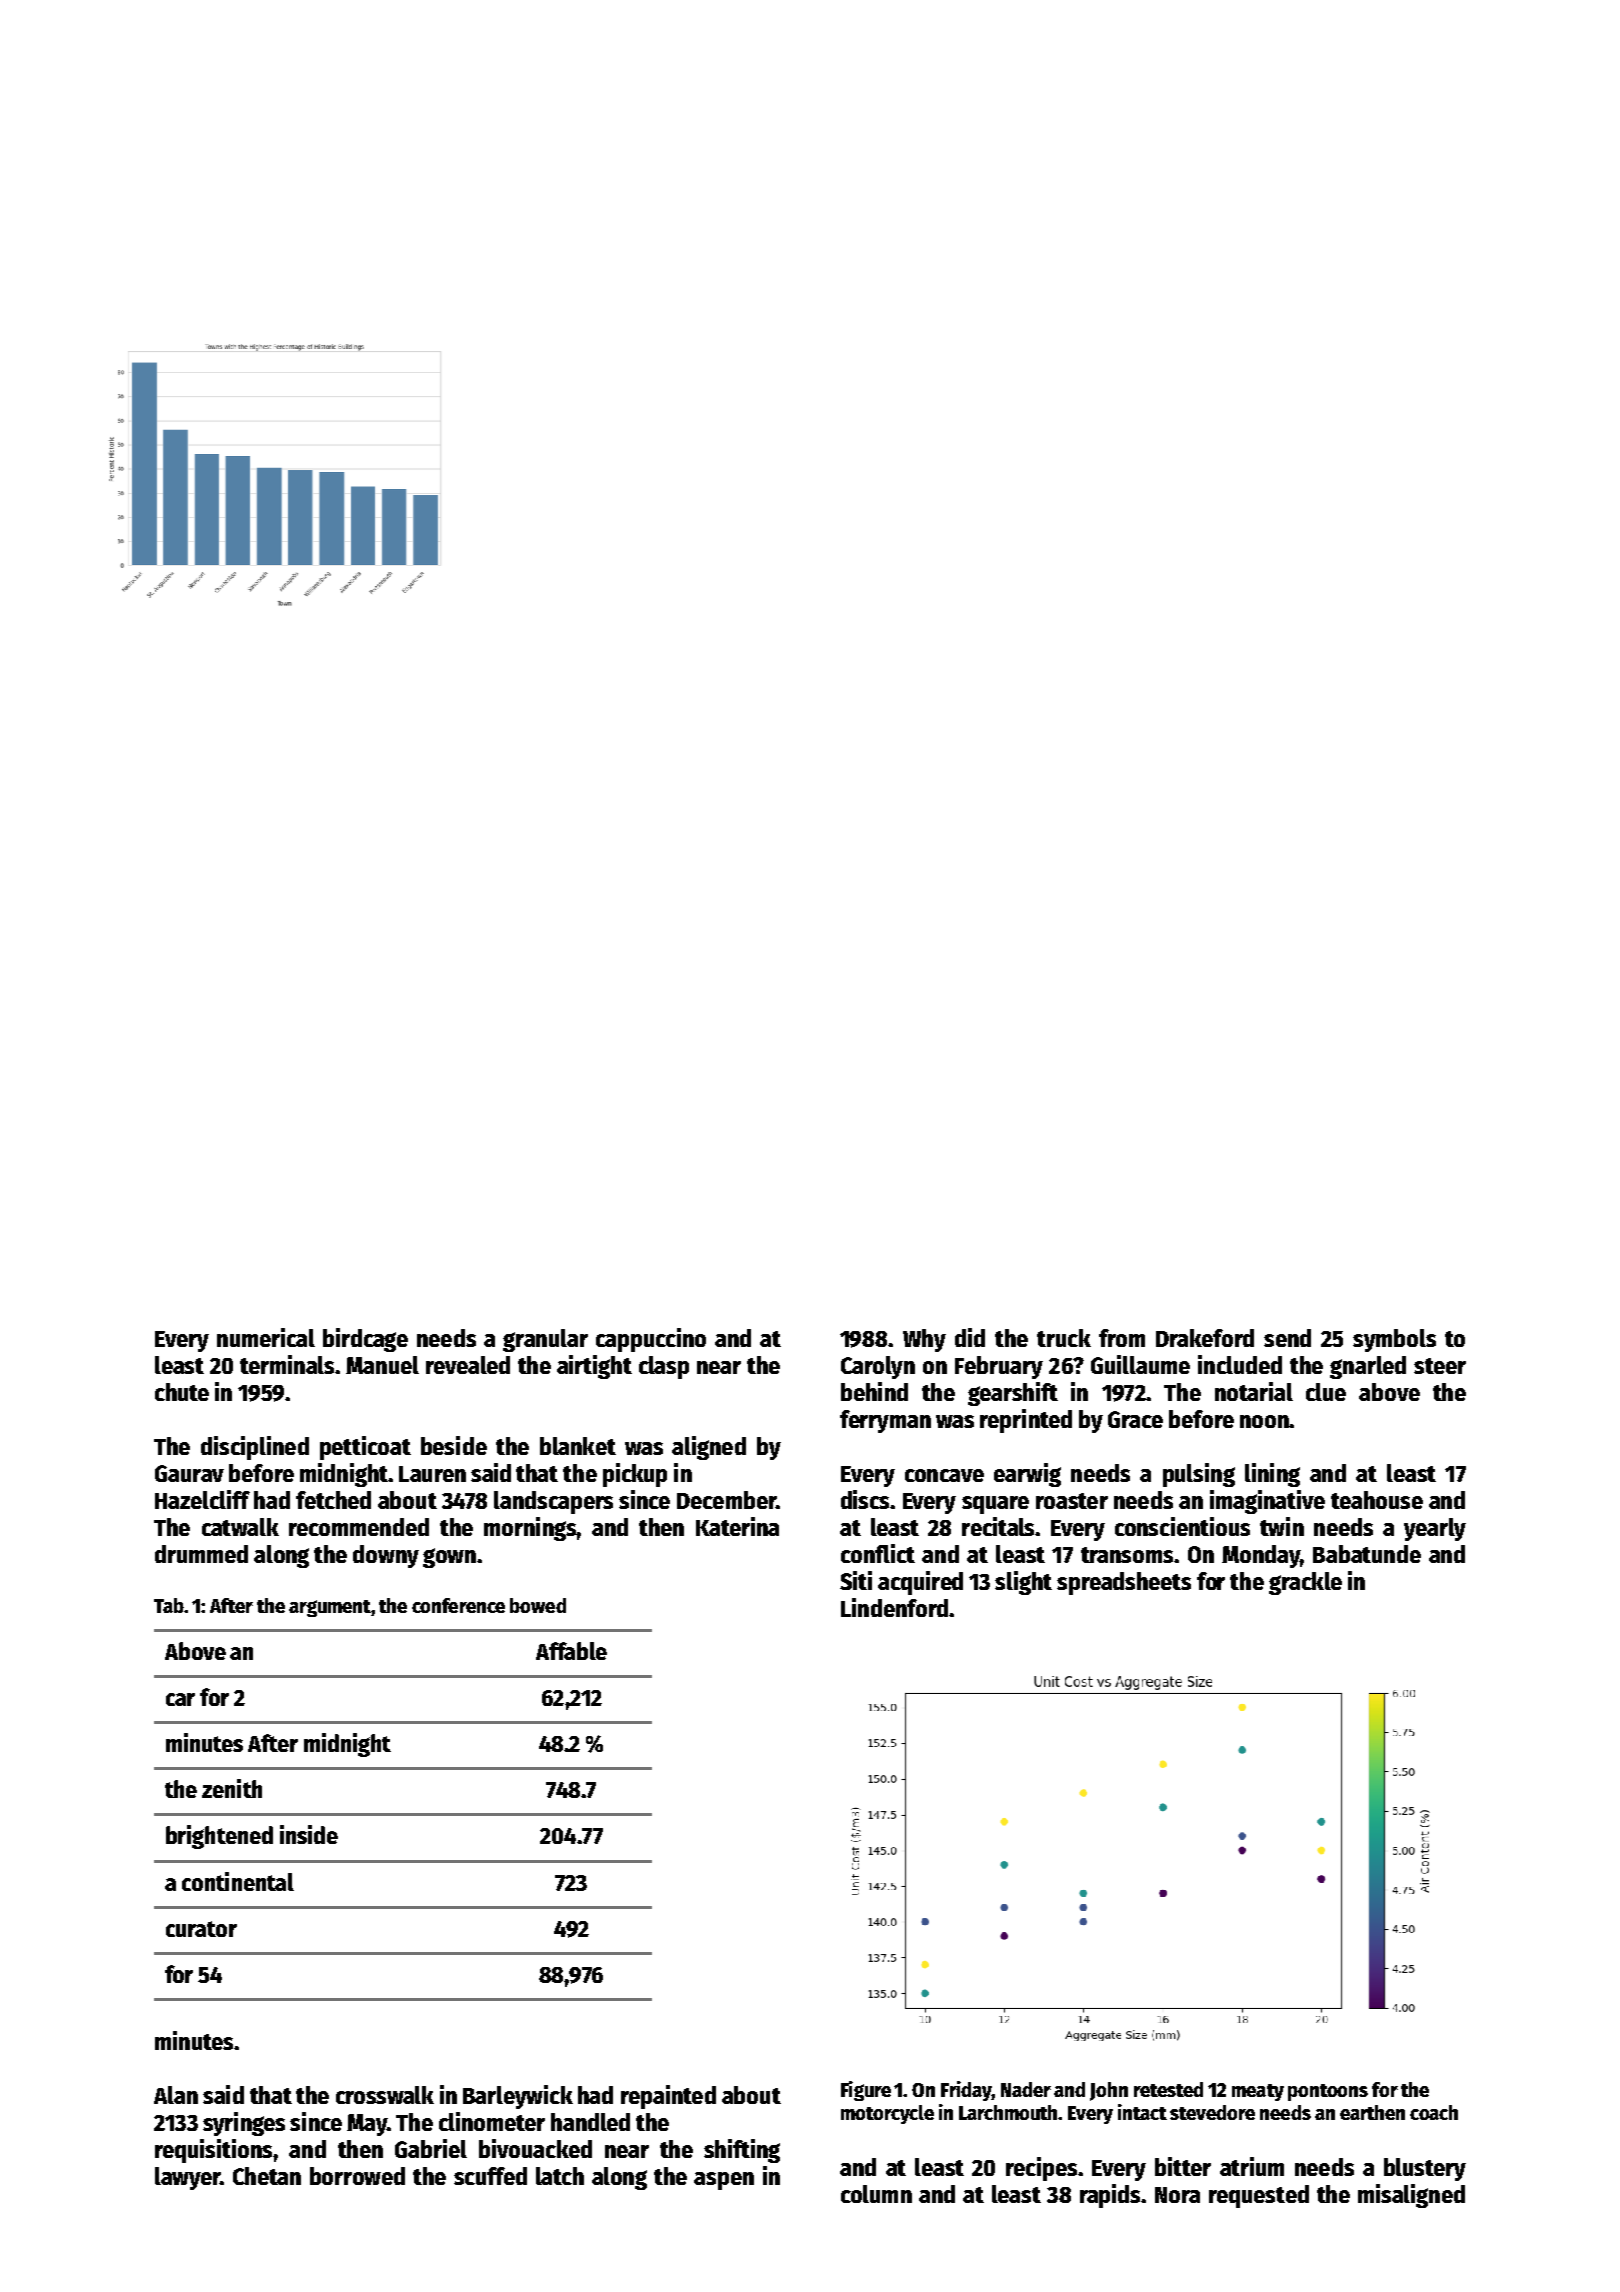  I want to click on Tab, so click(169, 1605).
